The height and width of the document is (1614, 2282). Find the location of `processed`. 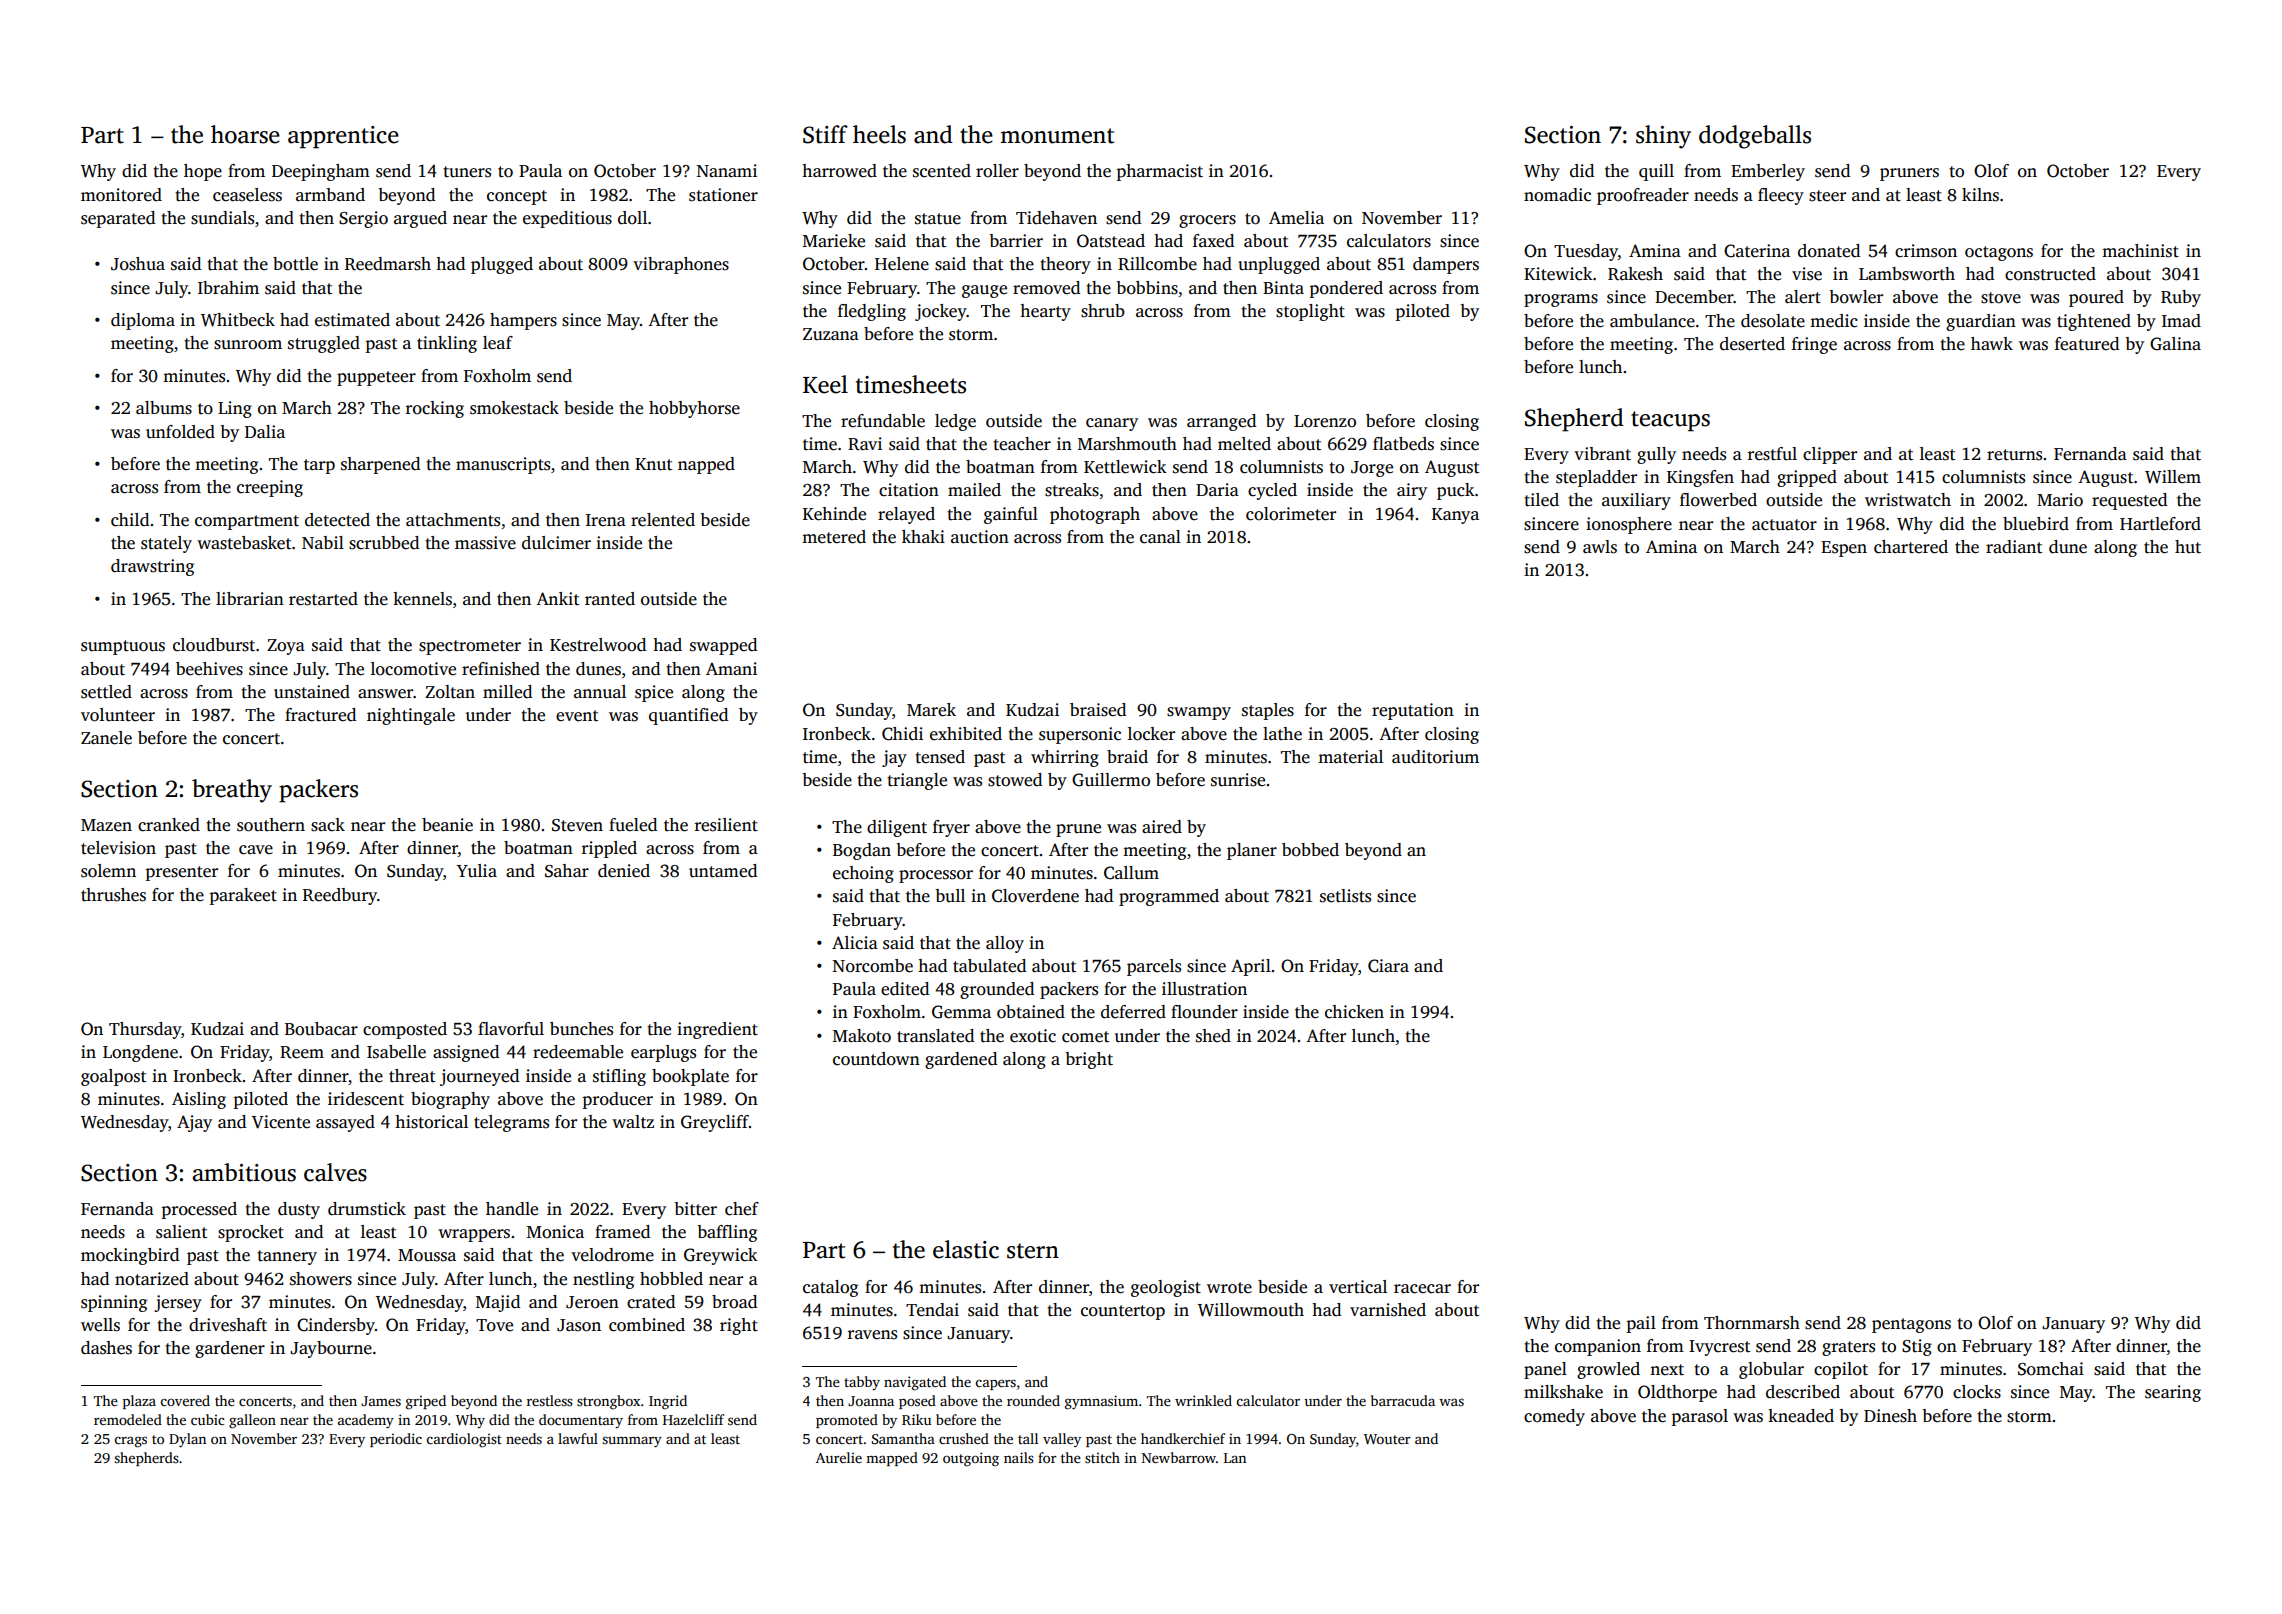

processed is located at coordinates (199, 1210).
